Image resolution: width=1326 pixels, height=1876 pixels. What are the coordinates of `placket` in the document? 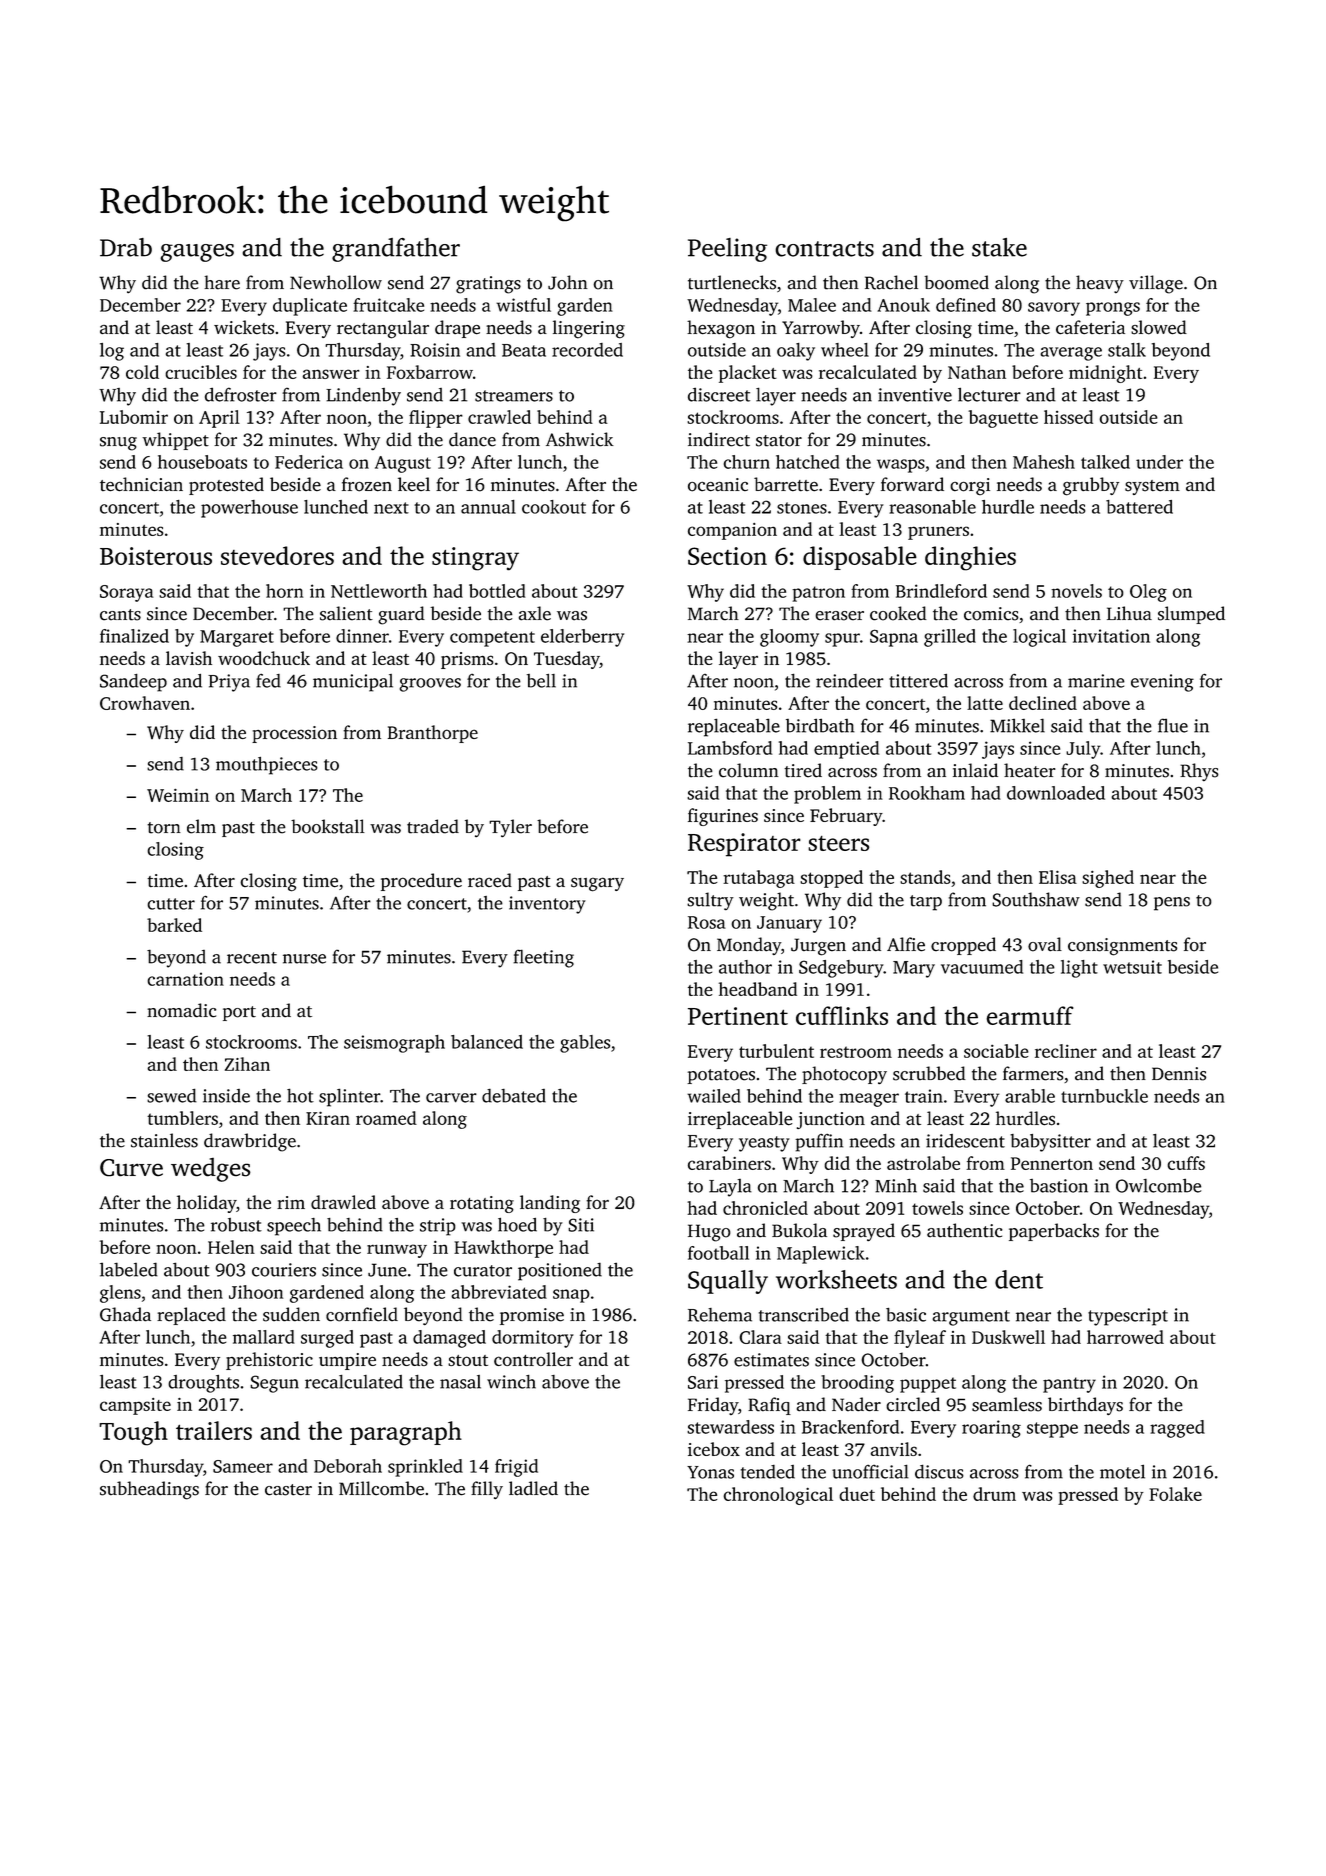 It's located at (748, 374).
